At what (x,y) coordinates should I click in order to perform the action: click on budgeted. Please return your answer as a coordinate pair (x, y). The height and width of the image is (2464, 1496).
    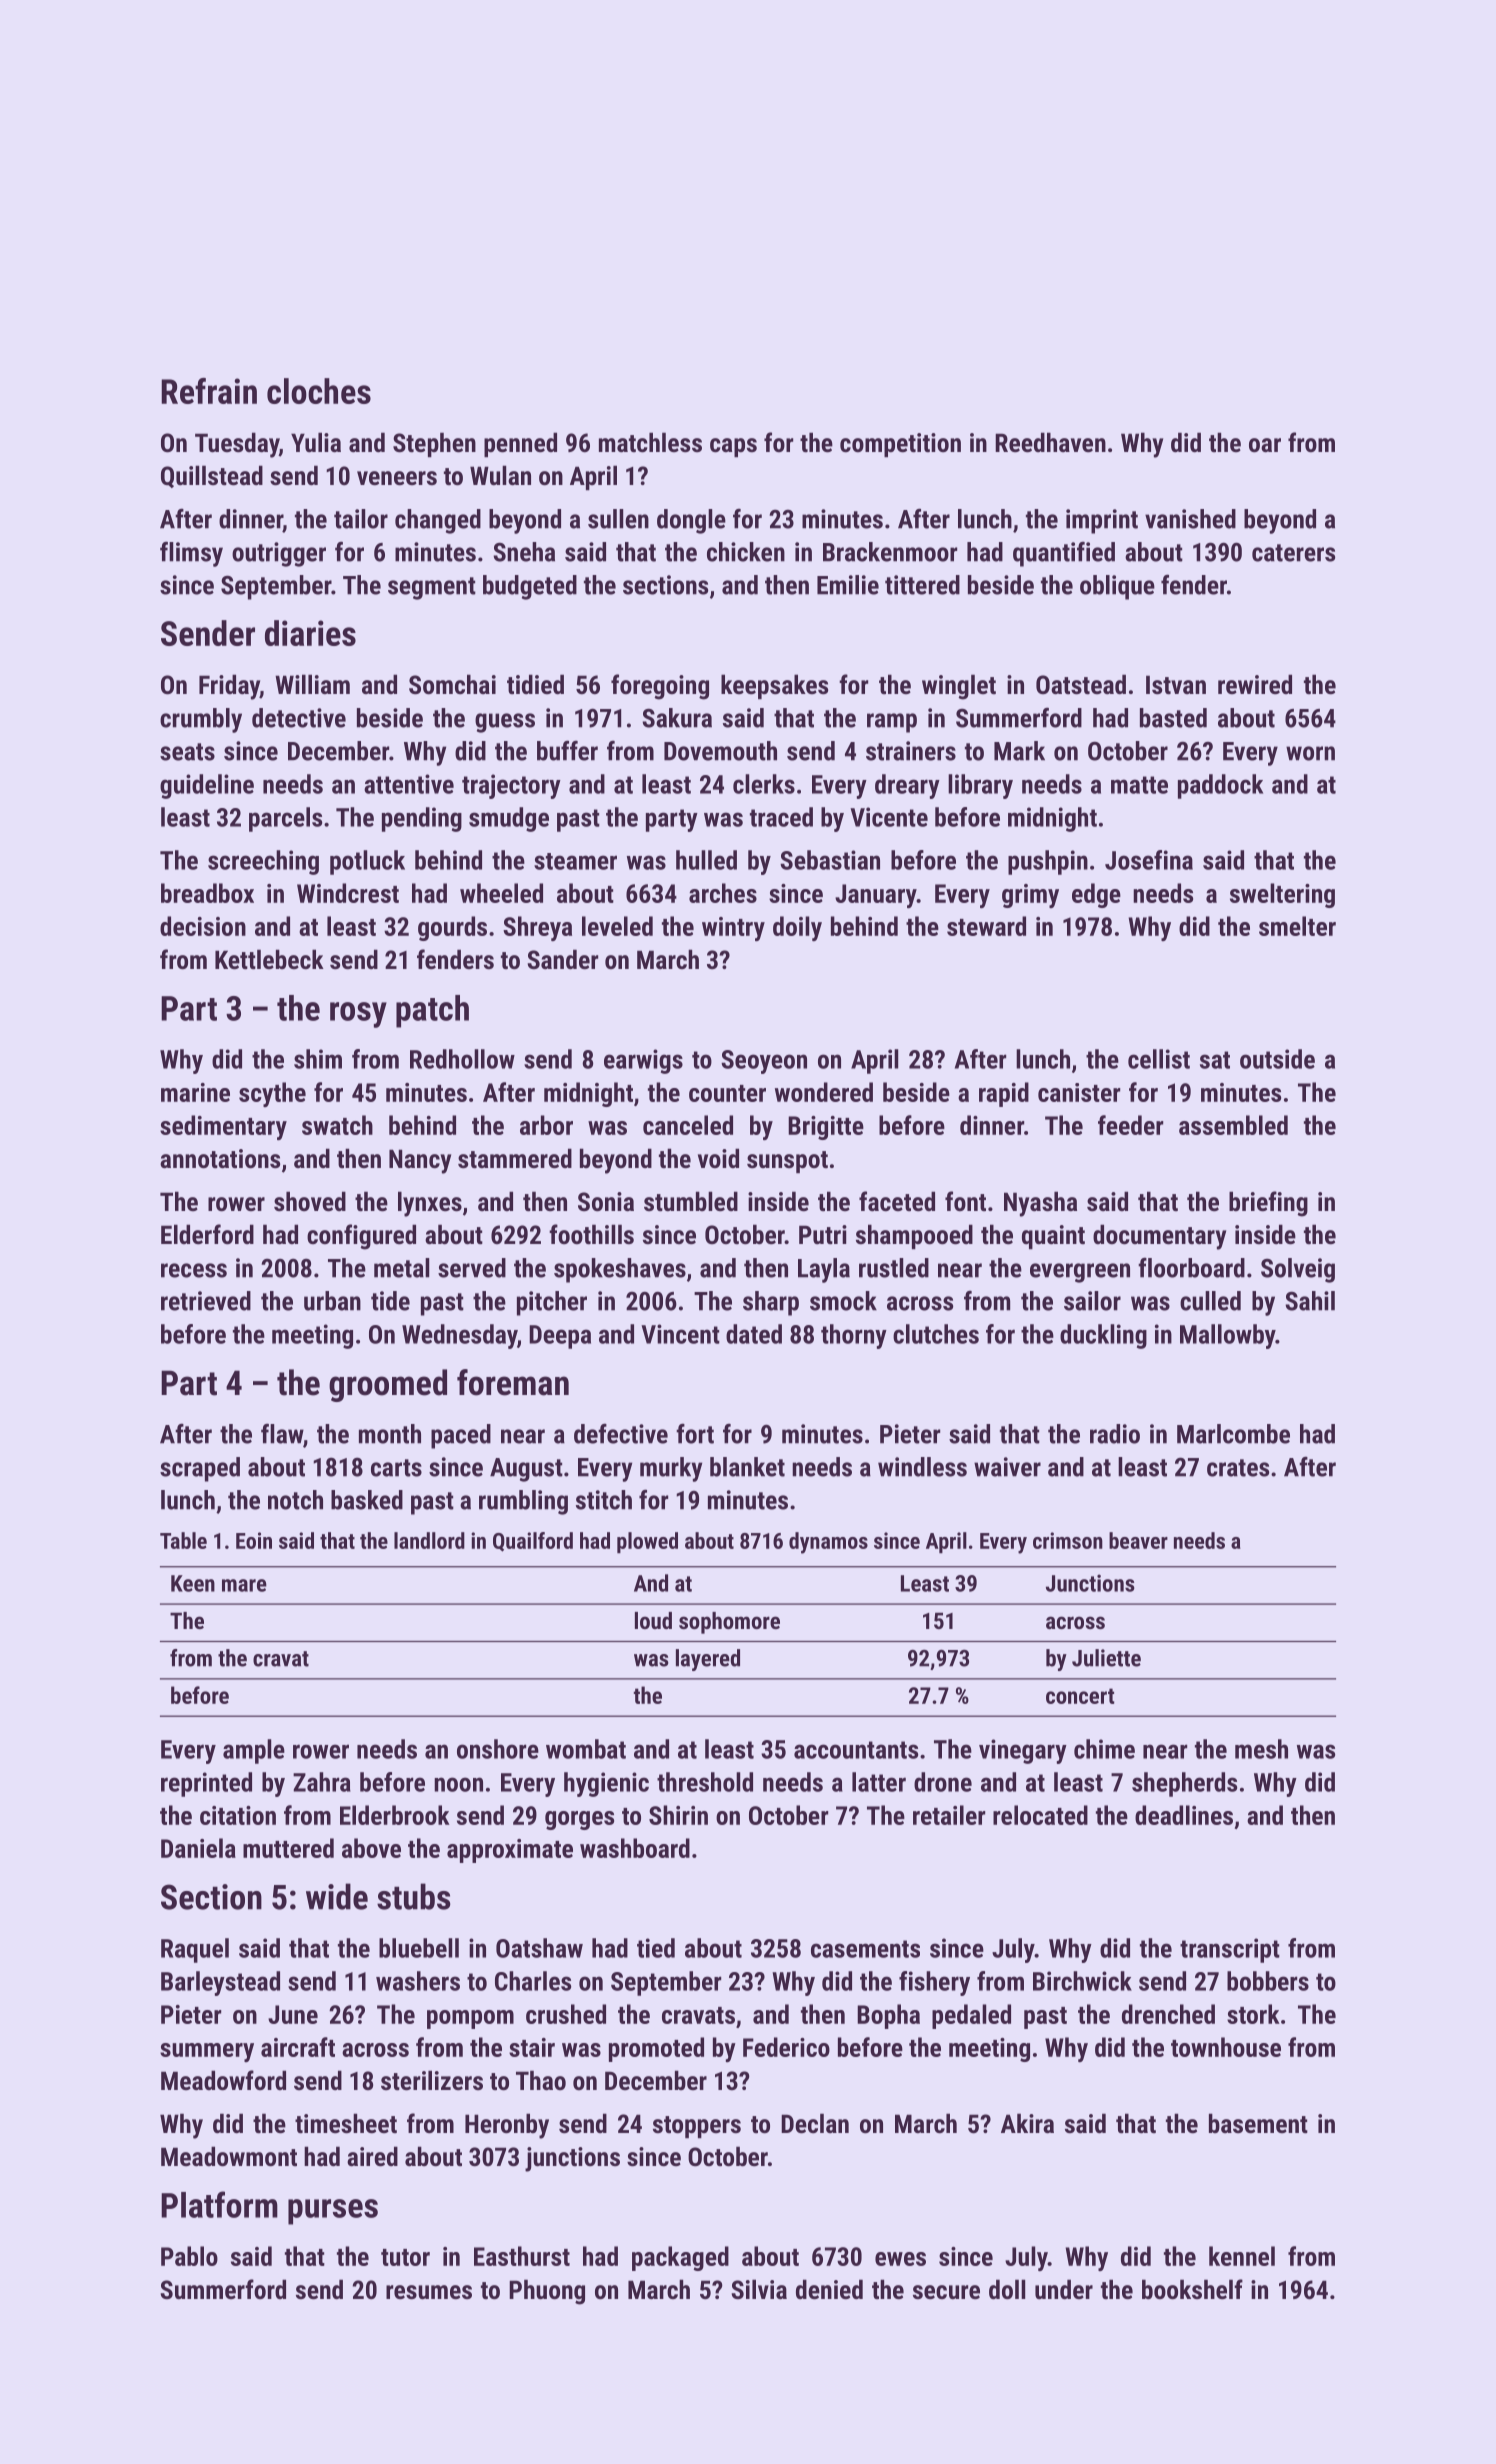
    Looking at the image, I should click on (530, 587).
